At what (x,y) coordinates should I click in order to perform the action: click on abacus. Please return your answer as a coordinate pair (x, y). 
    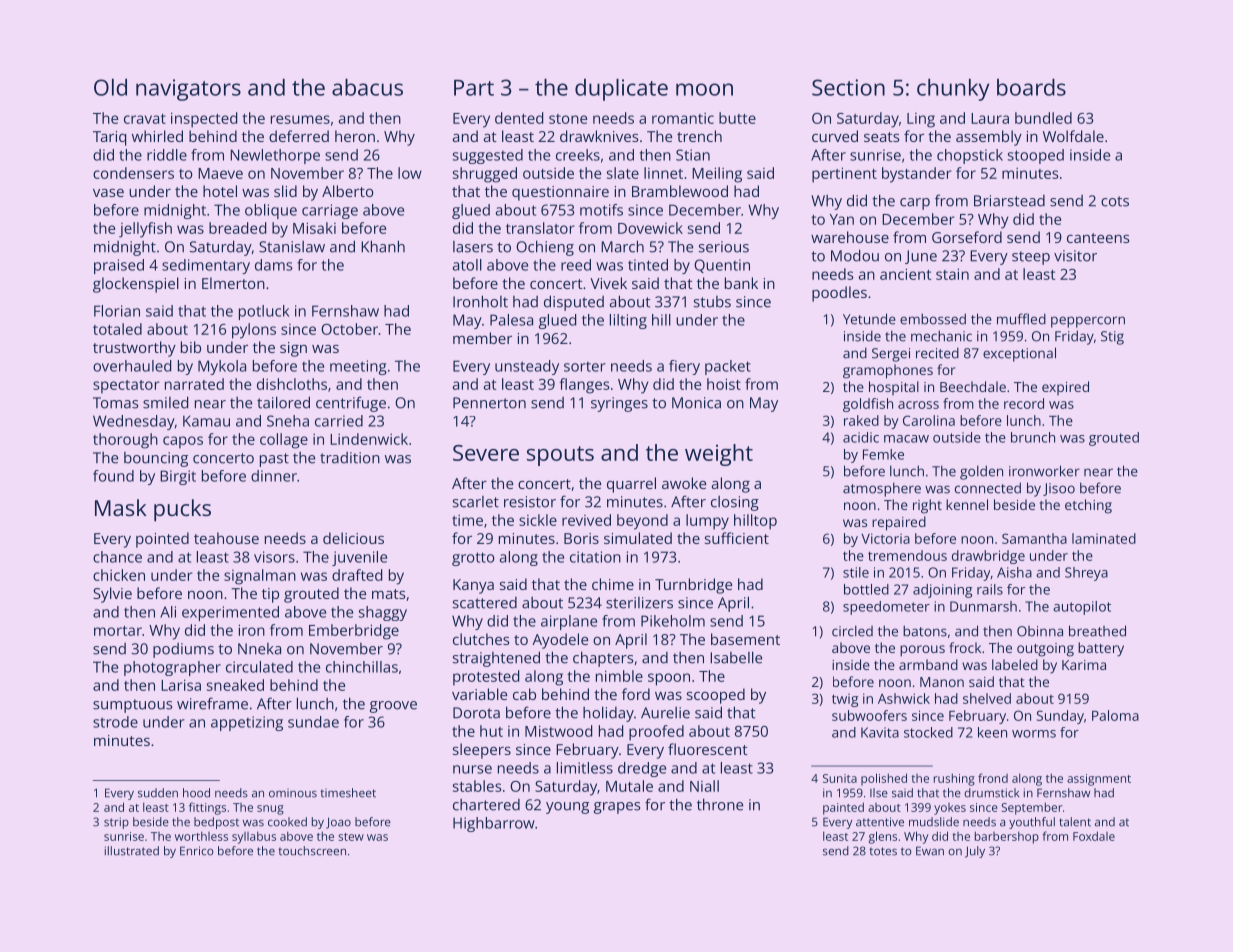
    Looking at the image, I should click on (367, 87).
